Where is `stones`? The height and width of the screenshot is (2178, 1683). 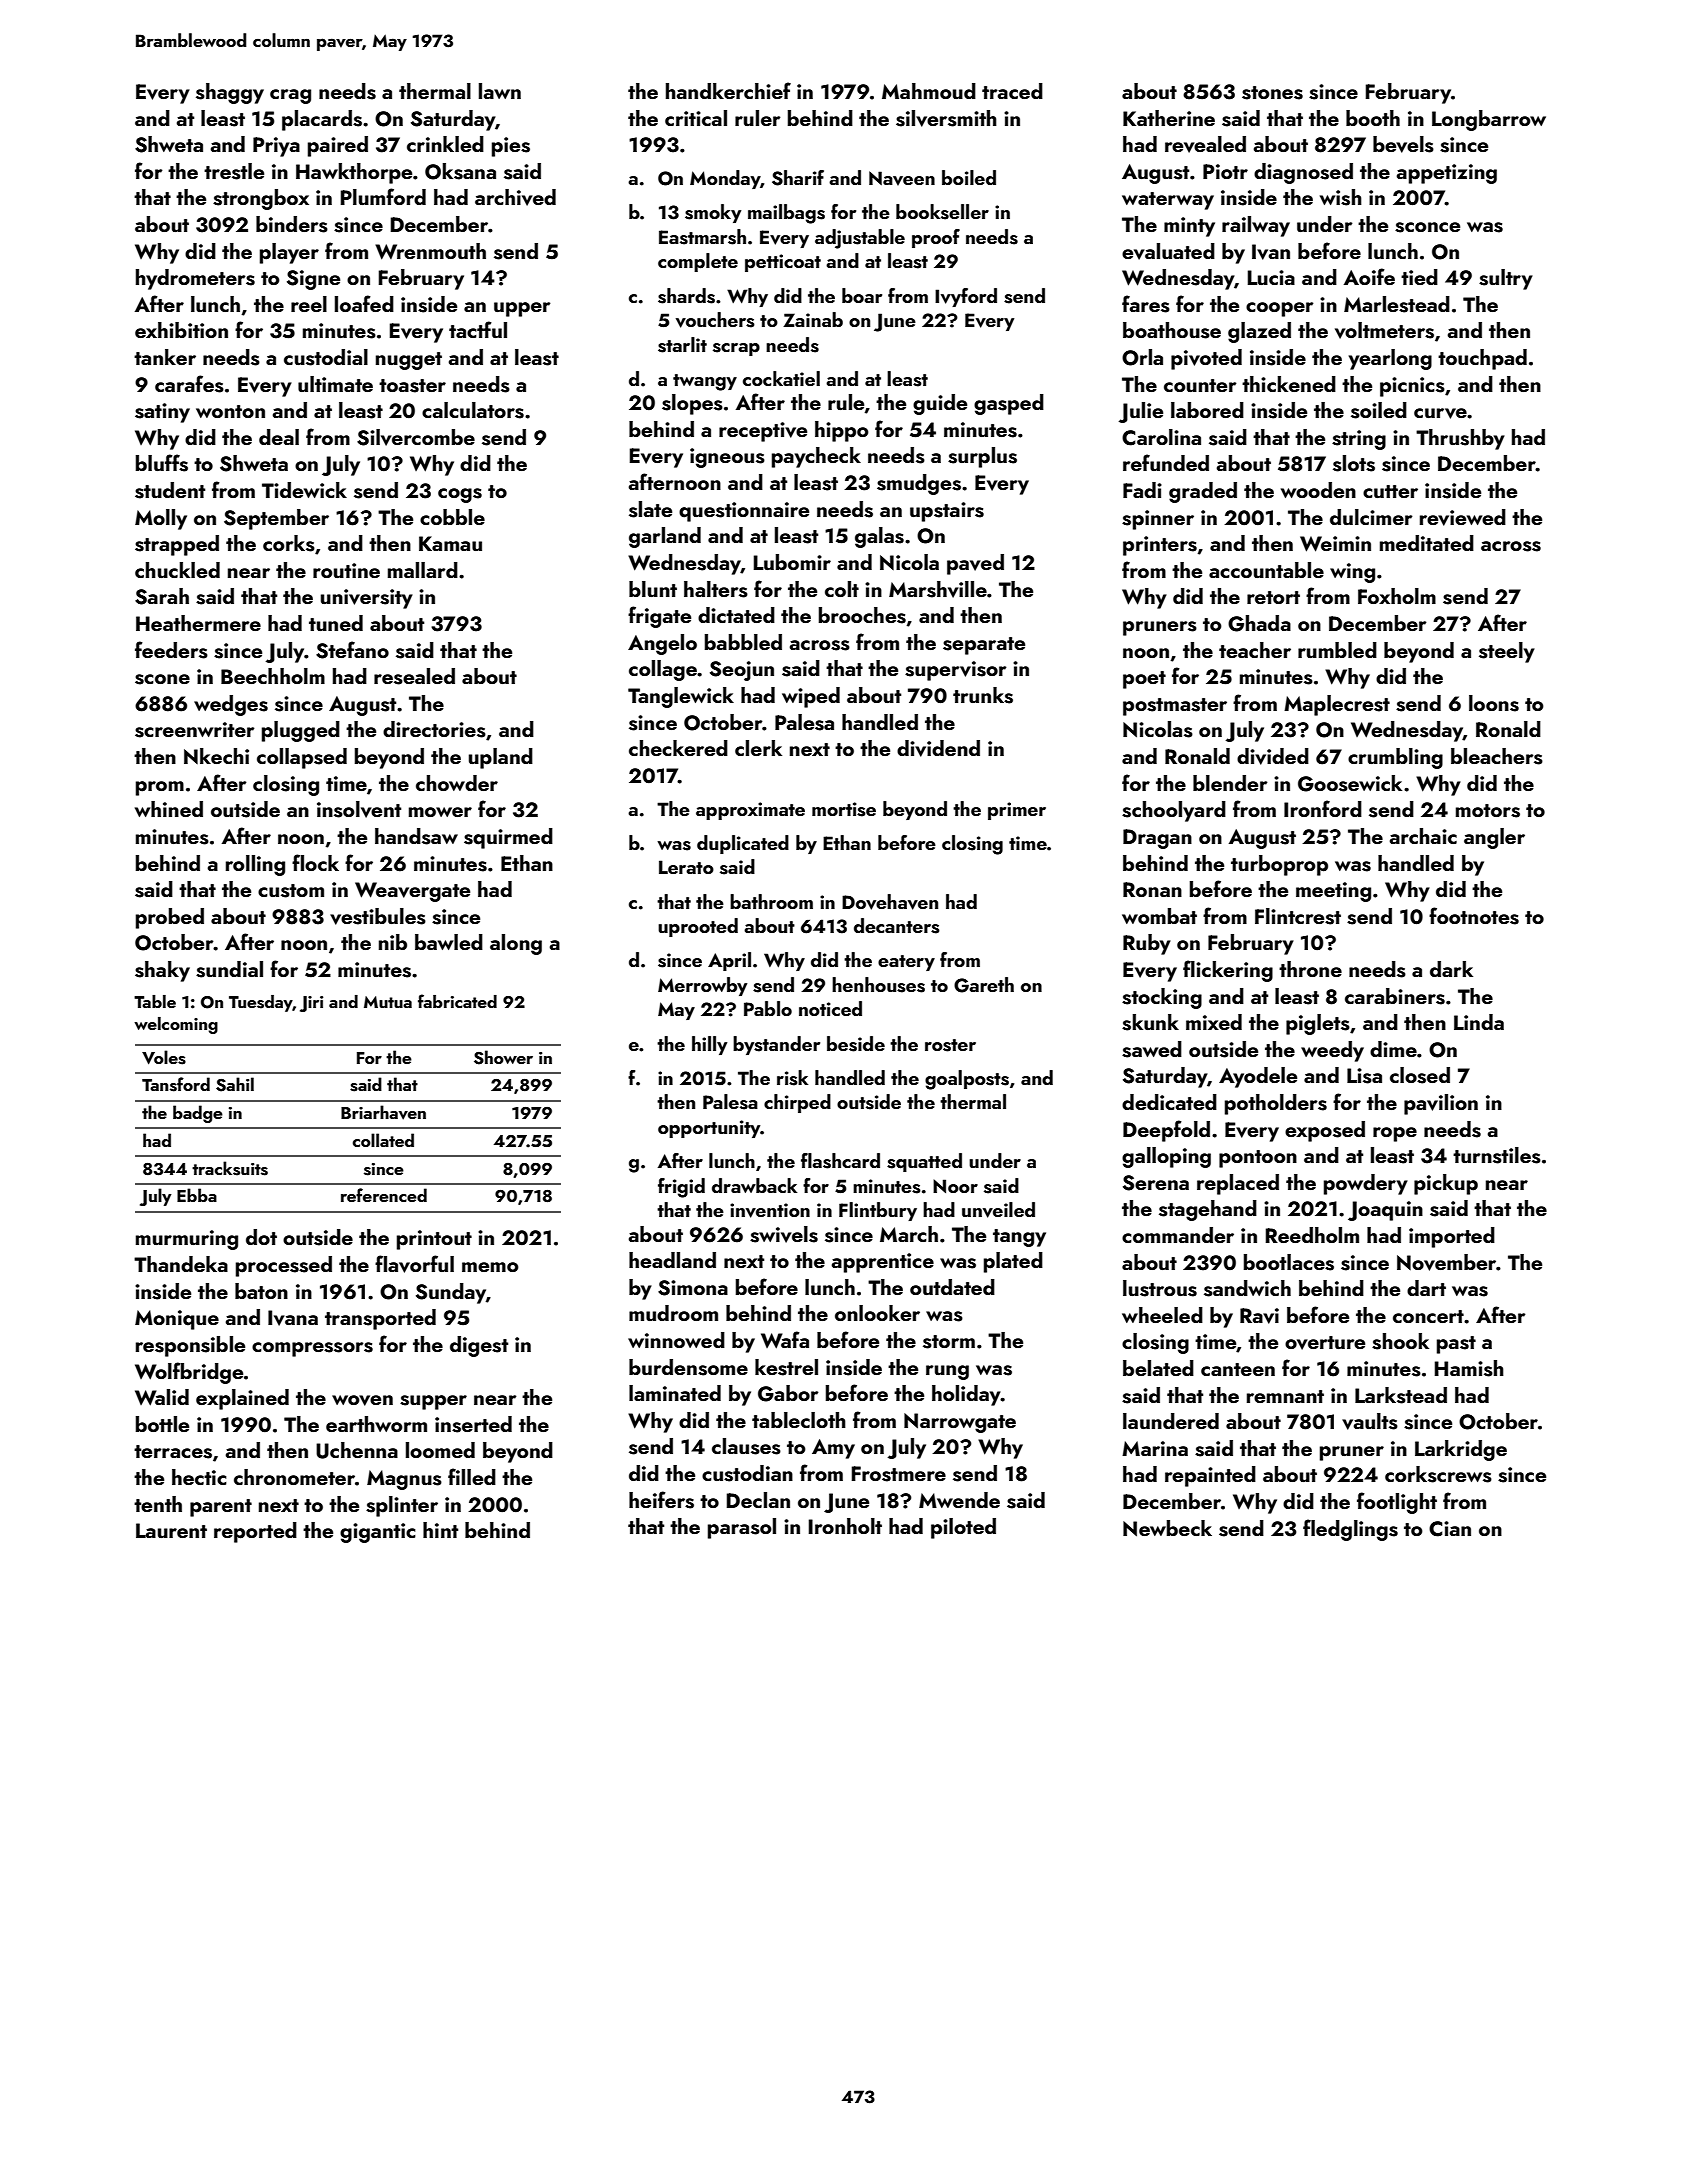
stones is located at coordinates (1272, 93).
